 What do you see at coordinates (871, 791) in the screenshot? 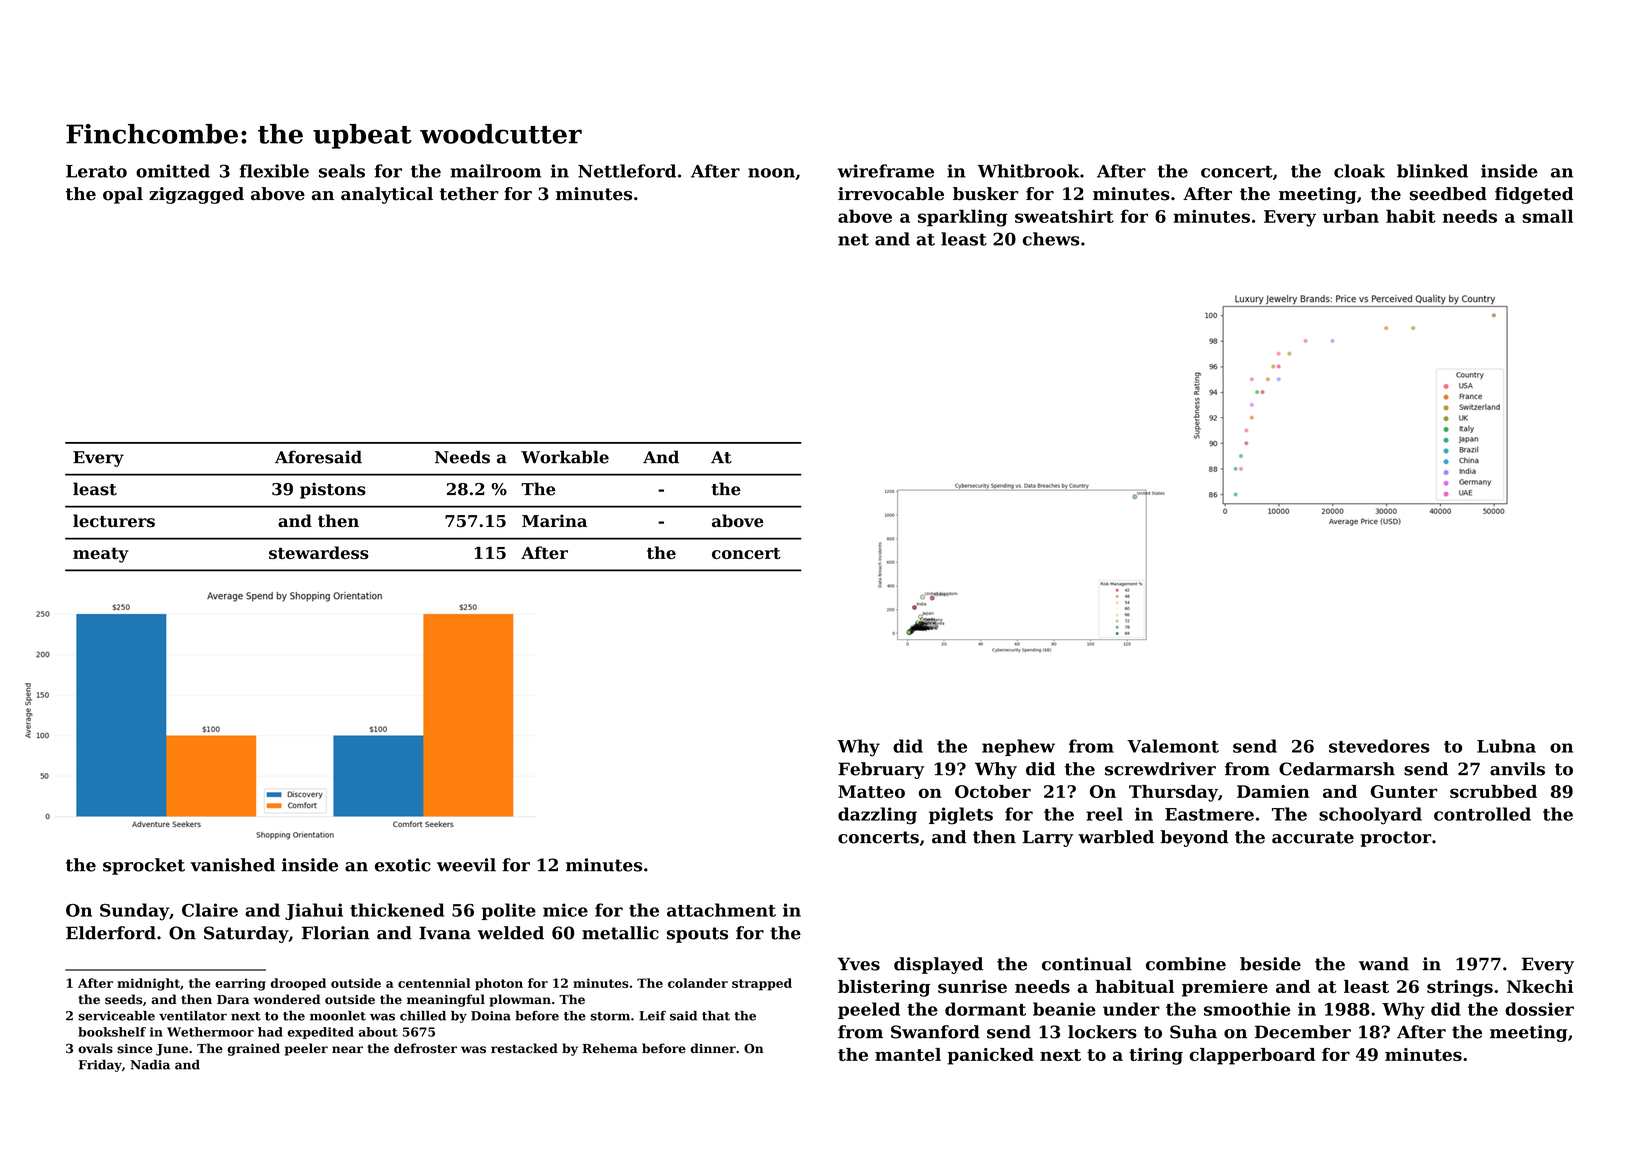
I see `Matteo` at bounding box center [871, 791].
